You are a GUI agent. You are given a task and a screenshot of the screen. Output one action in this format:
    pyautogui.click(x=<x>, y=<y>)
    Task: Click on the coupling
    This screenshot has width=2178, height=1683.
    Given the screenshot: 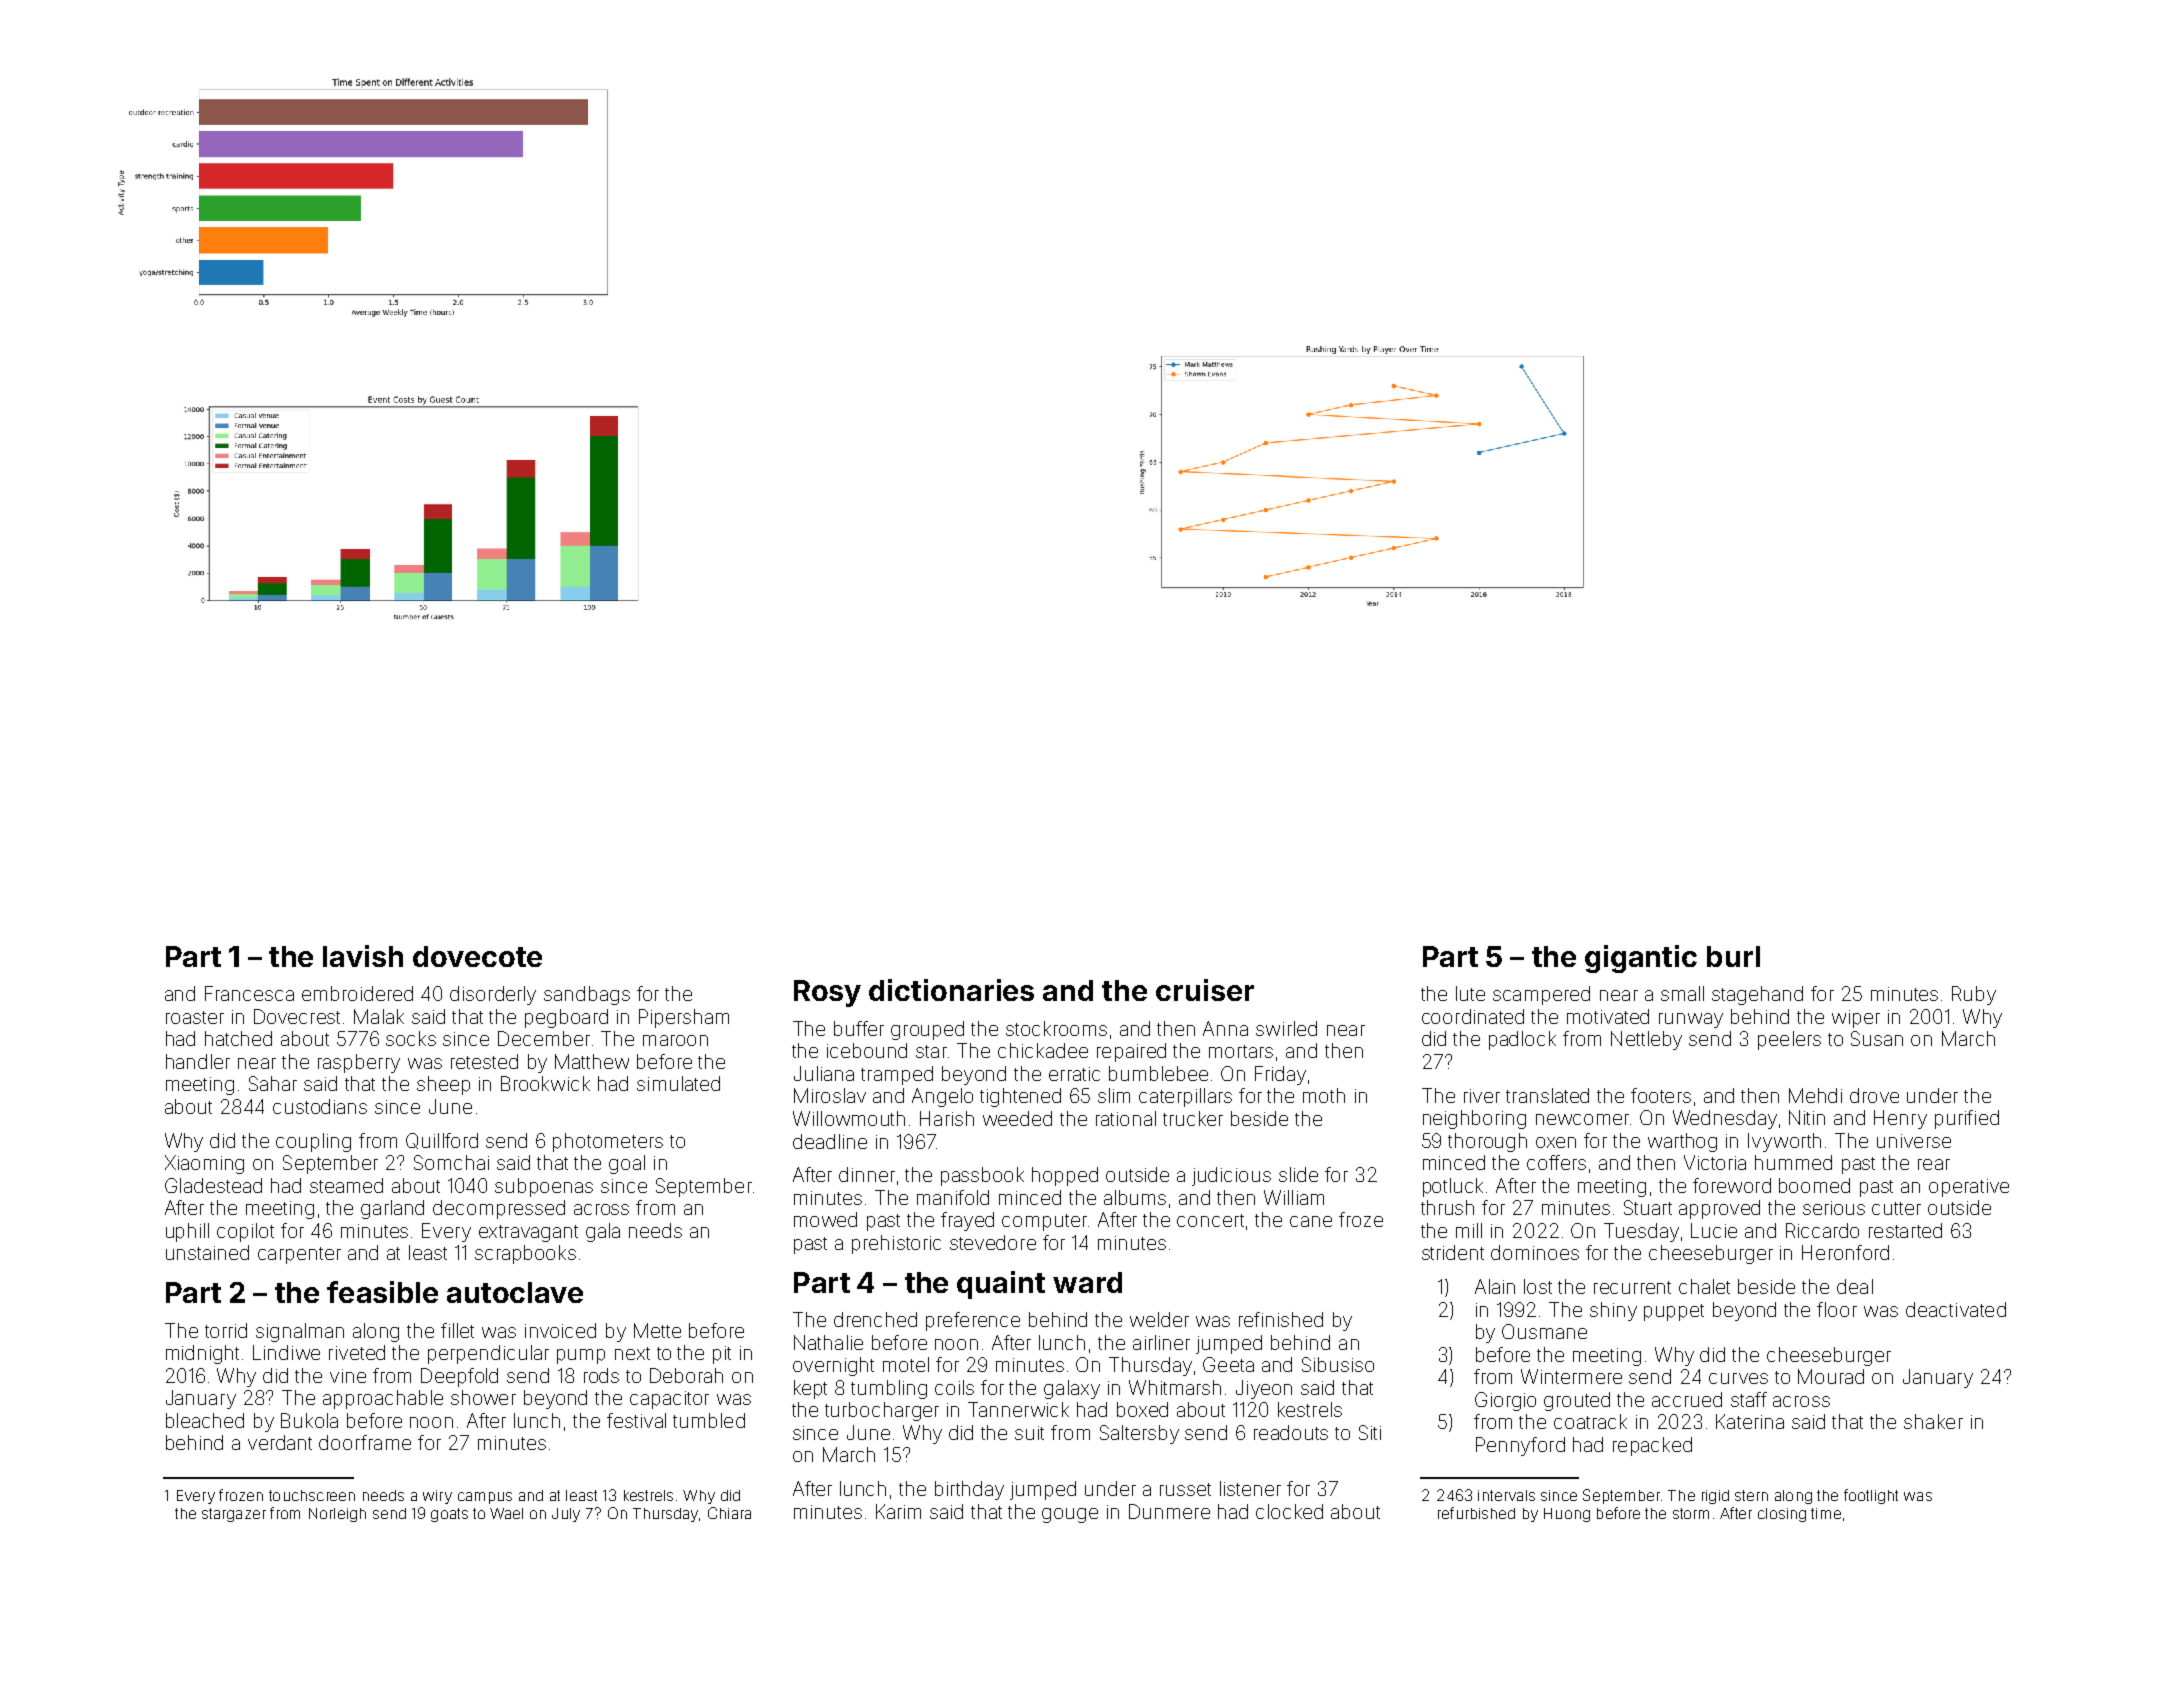 What is the action you would take?
    pyautogui.click(x=313, y=1142)
